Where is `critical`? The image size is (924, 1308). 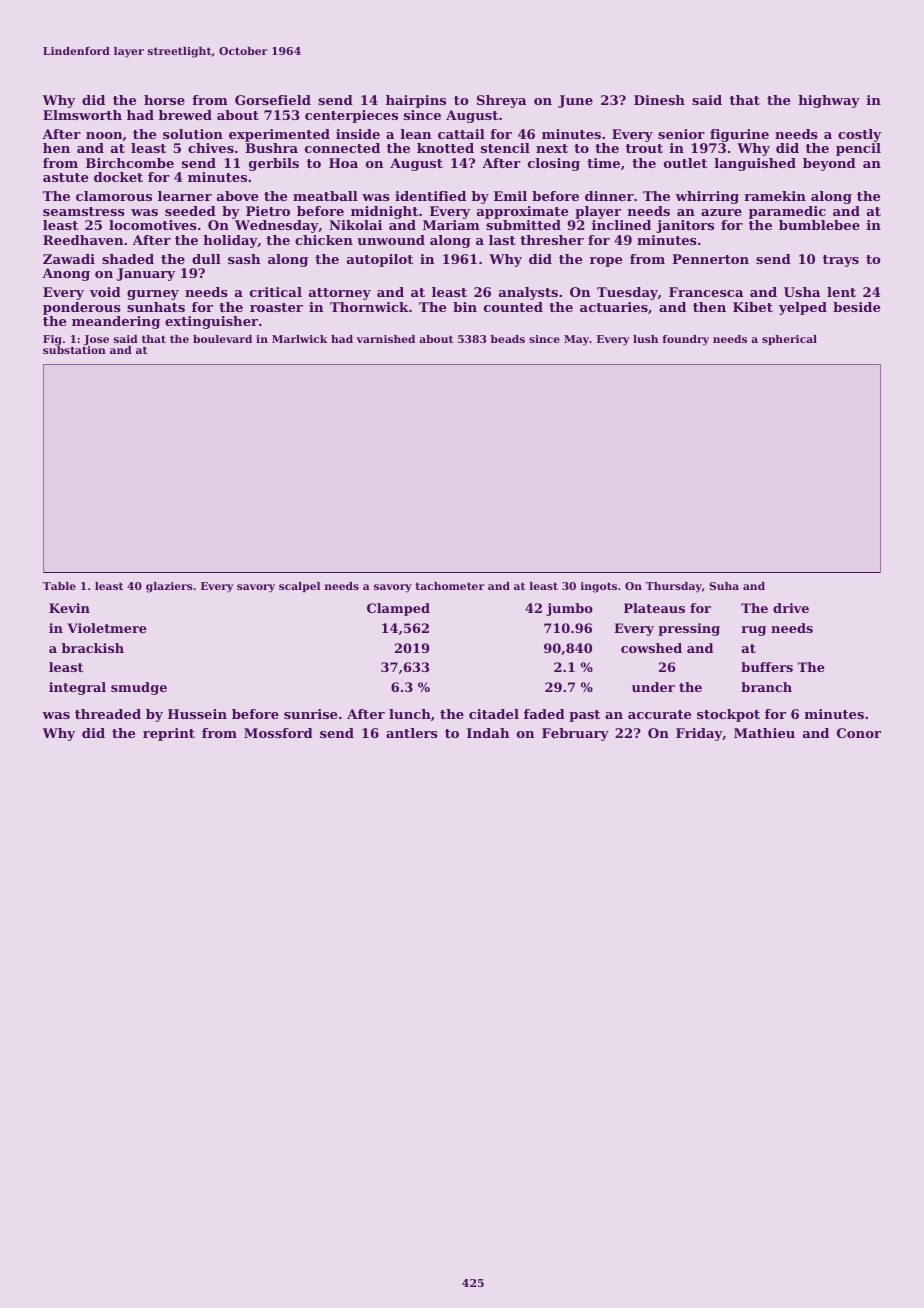 critical is located at coordinates (276, 292).
